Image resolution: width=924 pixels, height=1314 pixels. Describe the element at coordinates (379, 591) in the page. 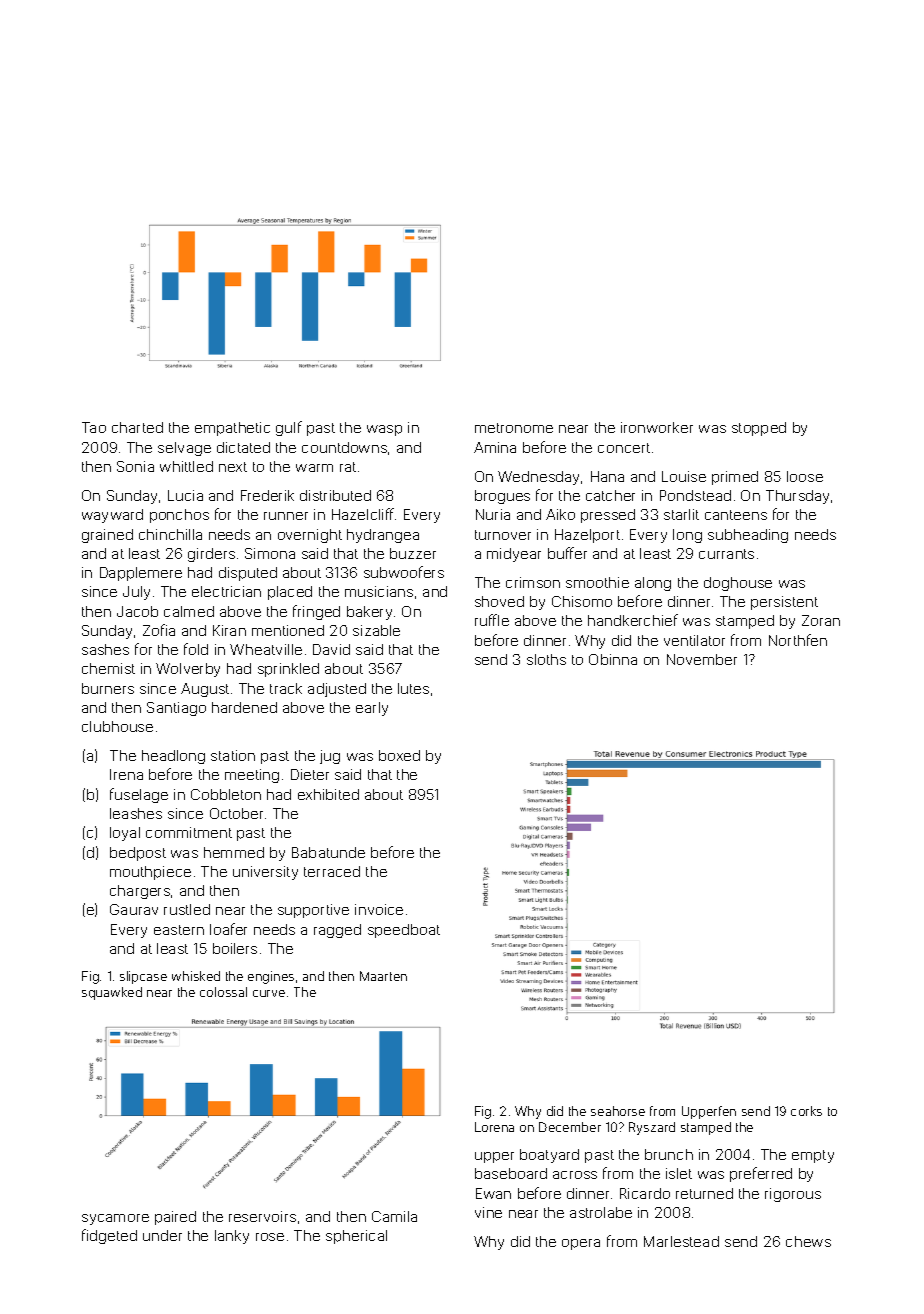

I see `musicians` at that location.
